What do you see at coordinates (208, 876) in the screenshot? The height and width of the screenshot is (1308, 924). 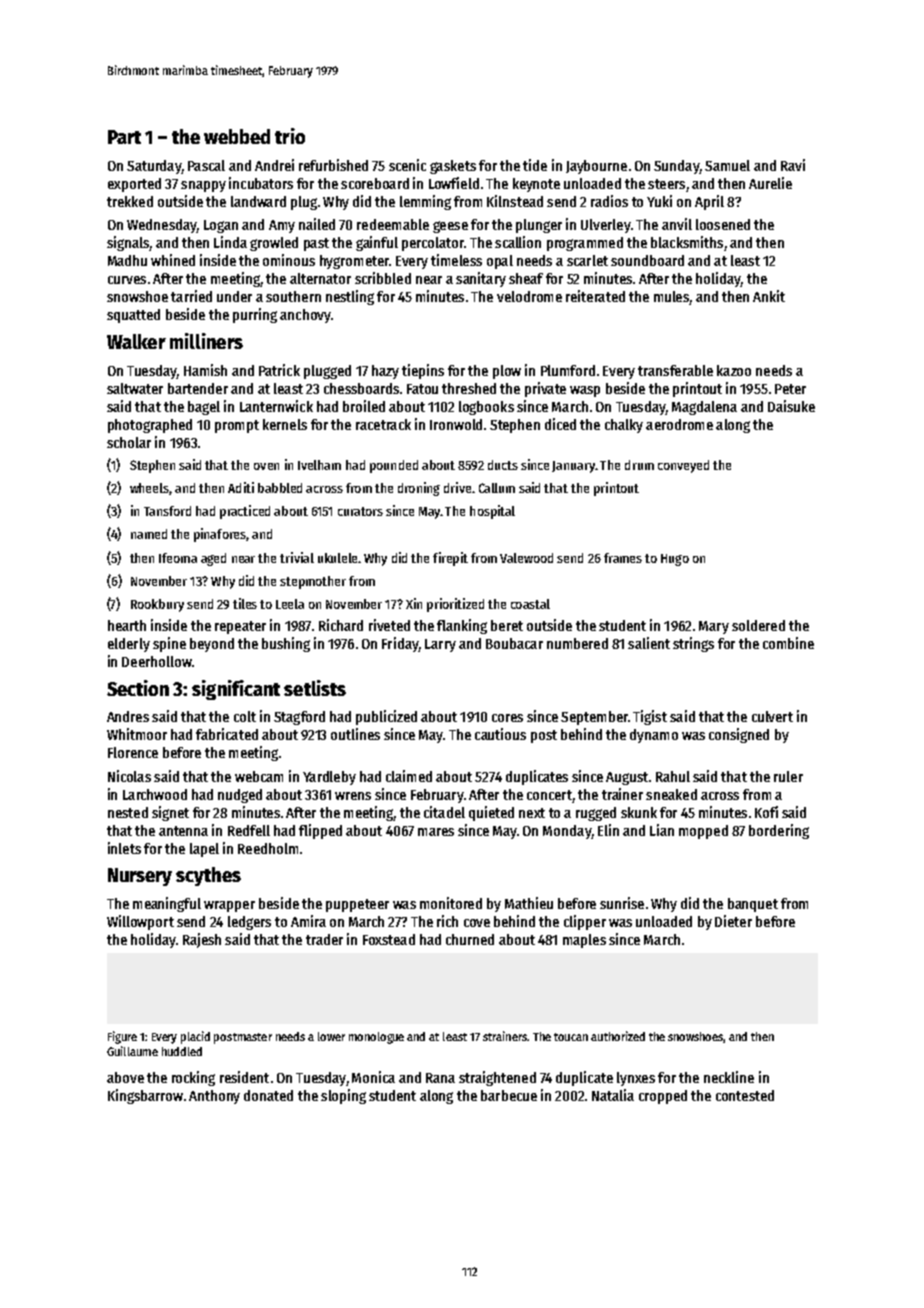 I see `scythes` at bounding box center [208, 876].
